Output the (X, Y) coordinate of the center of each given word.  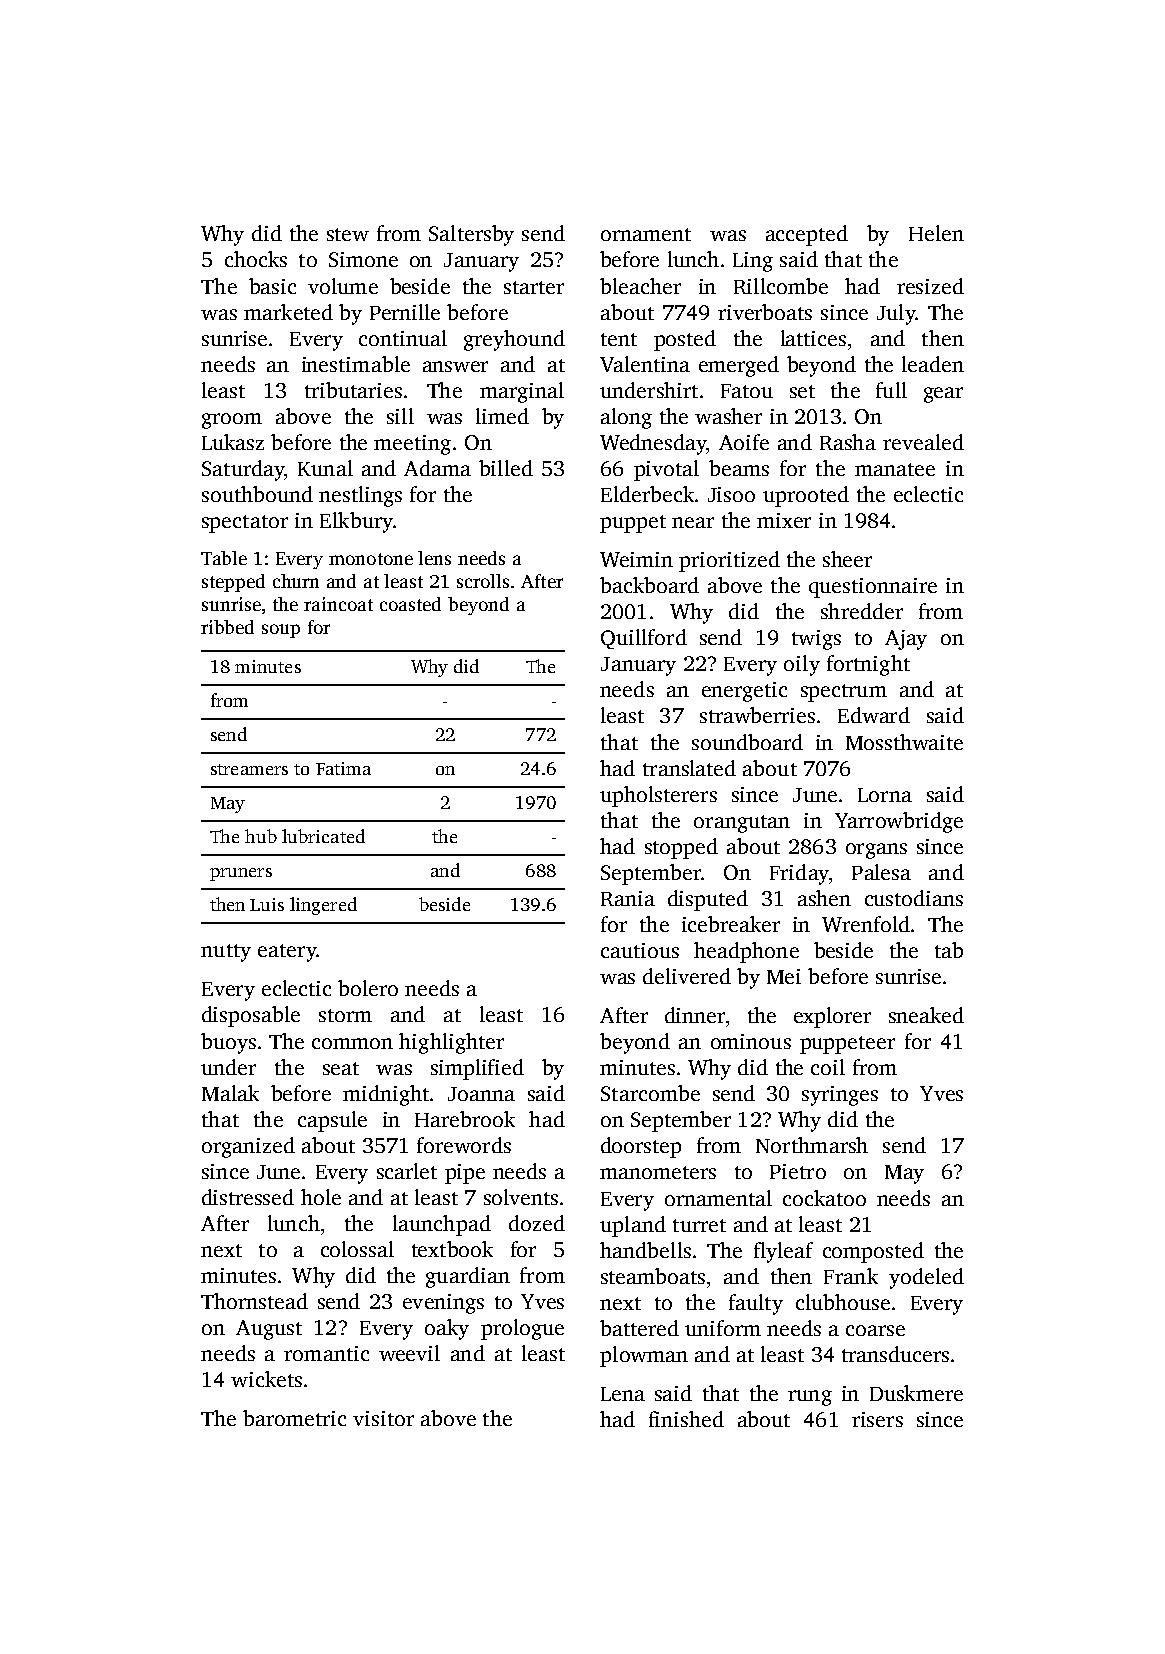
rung (810, 1398)
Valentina (645, 364)
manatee (895, 469)
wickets (266, 1379)
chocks (256, 259)
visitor (383, 1418)
